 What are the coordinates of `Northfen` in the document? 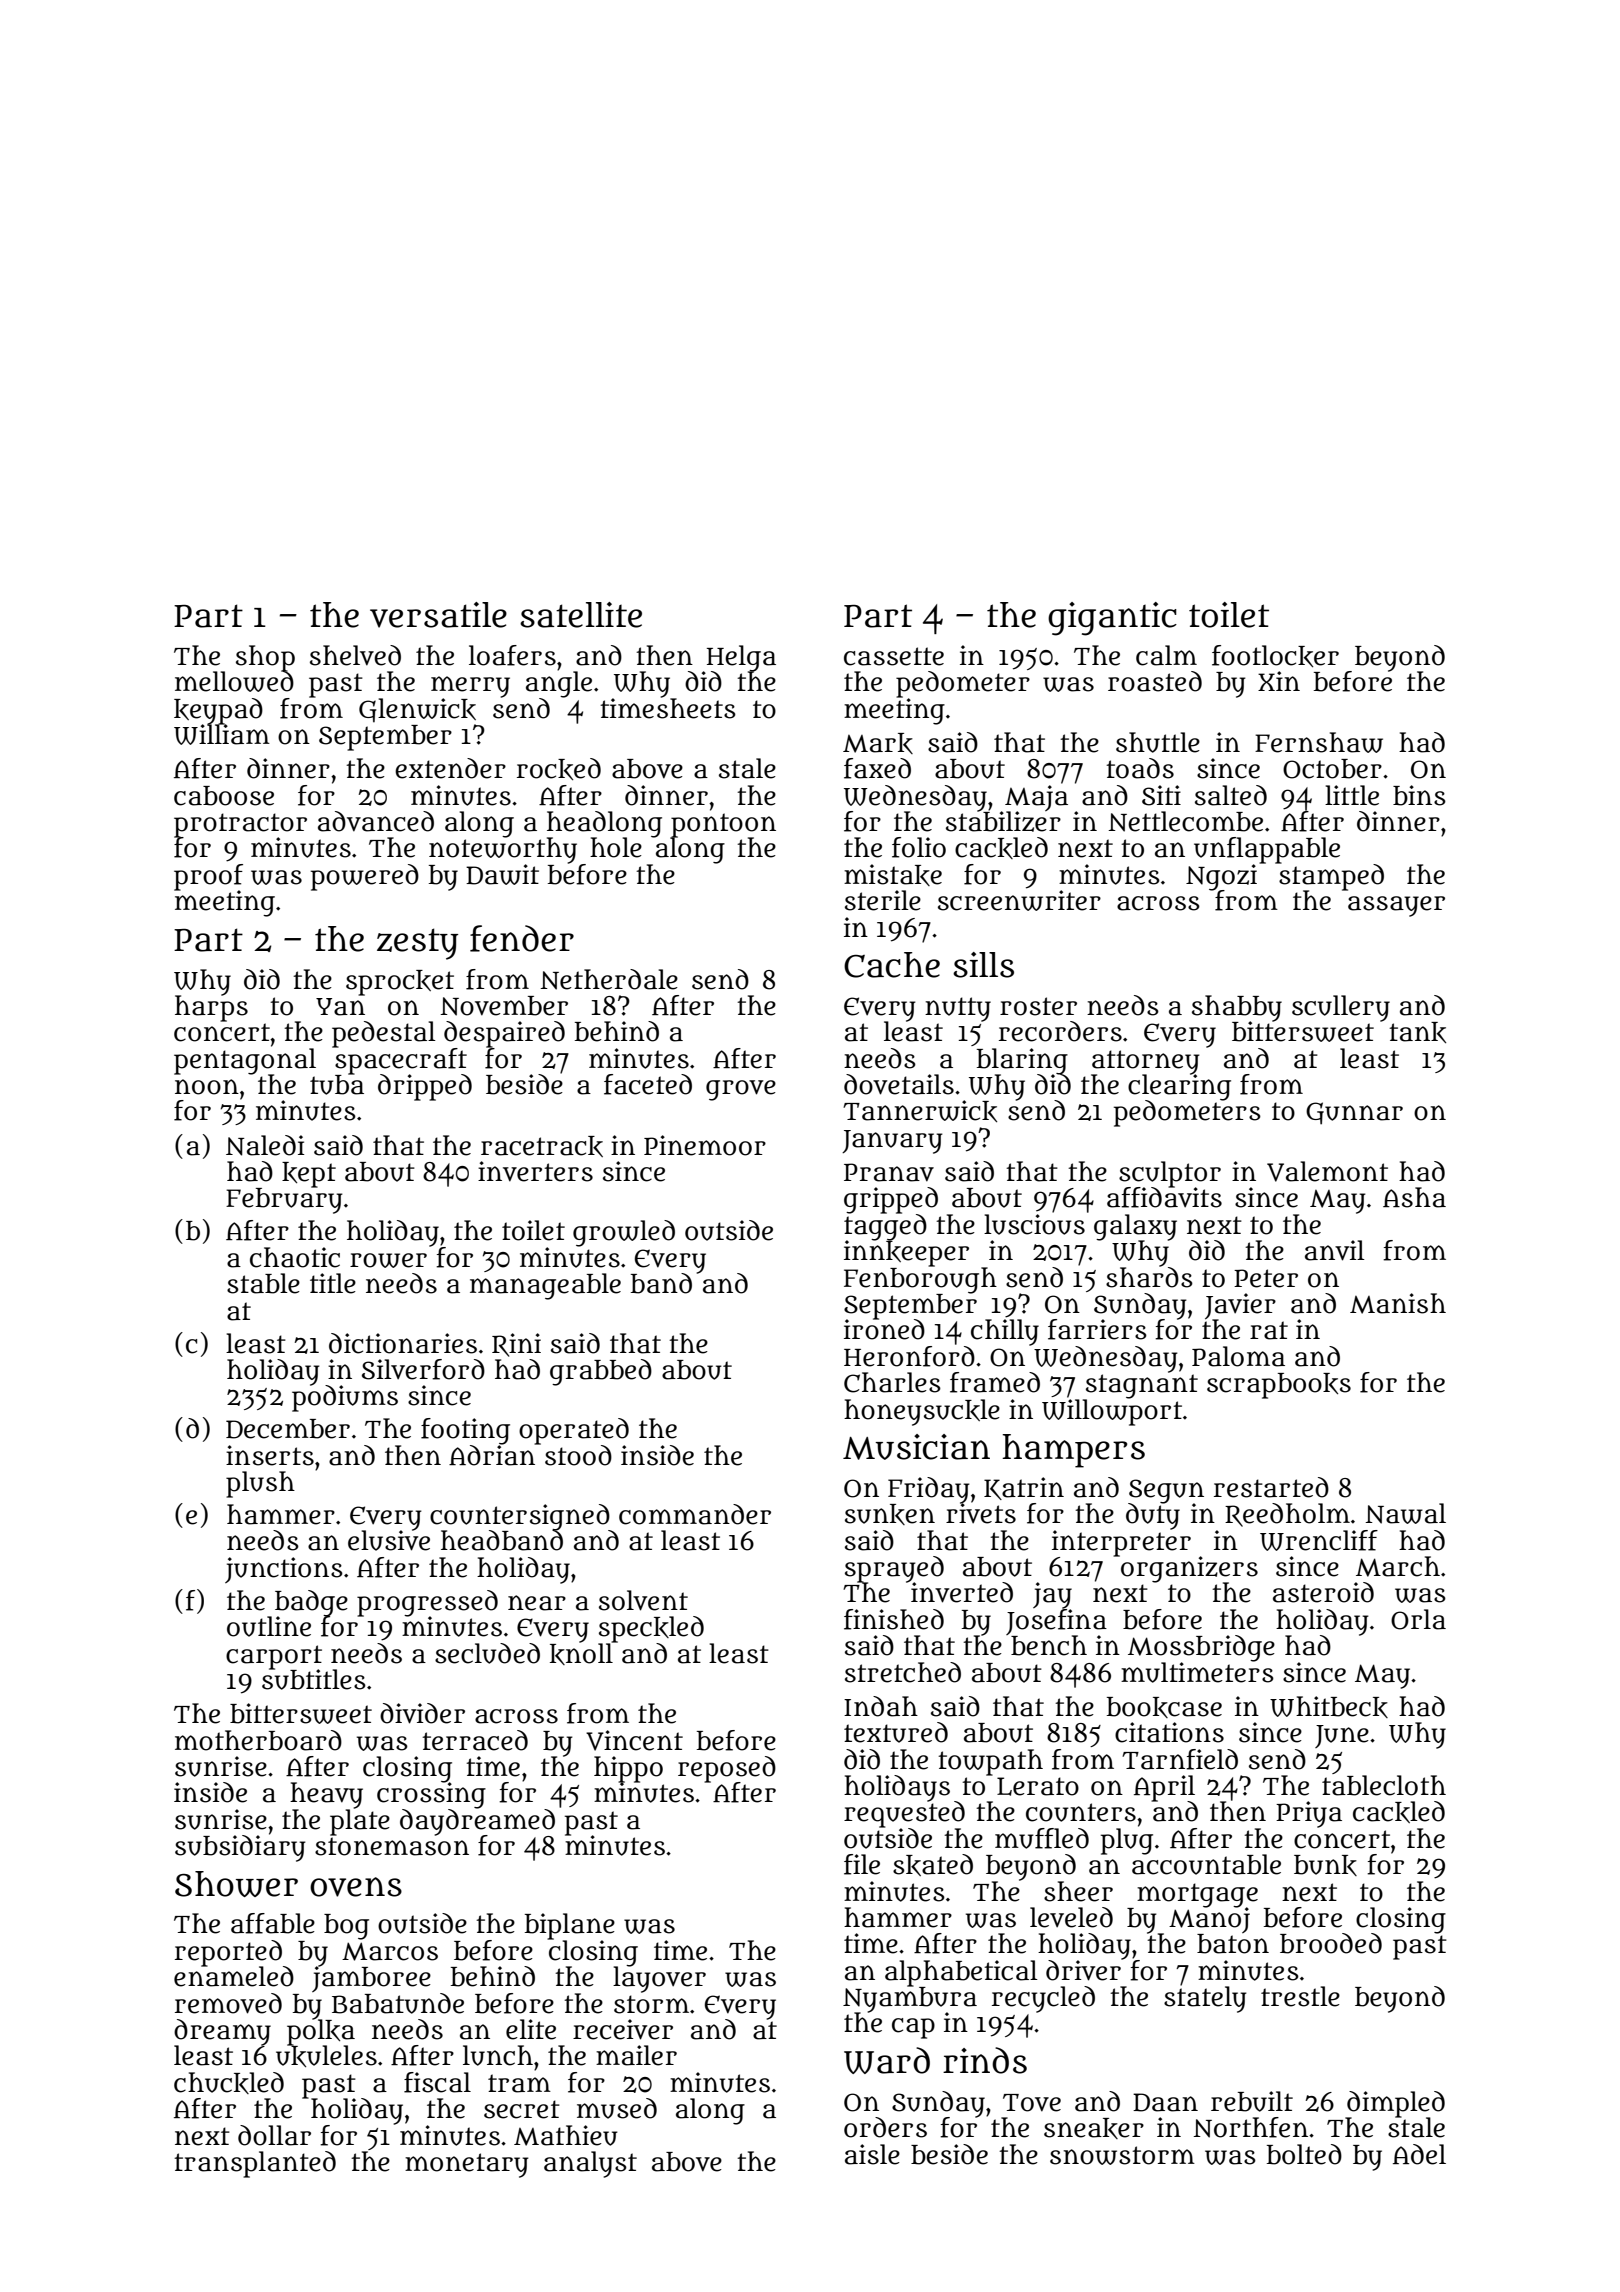 It's located at (1251, 2127).
